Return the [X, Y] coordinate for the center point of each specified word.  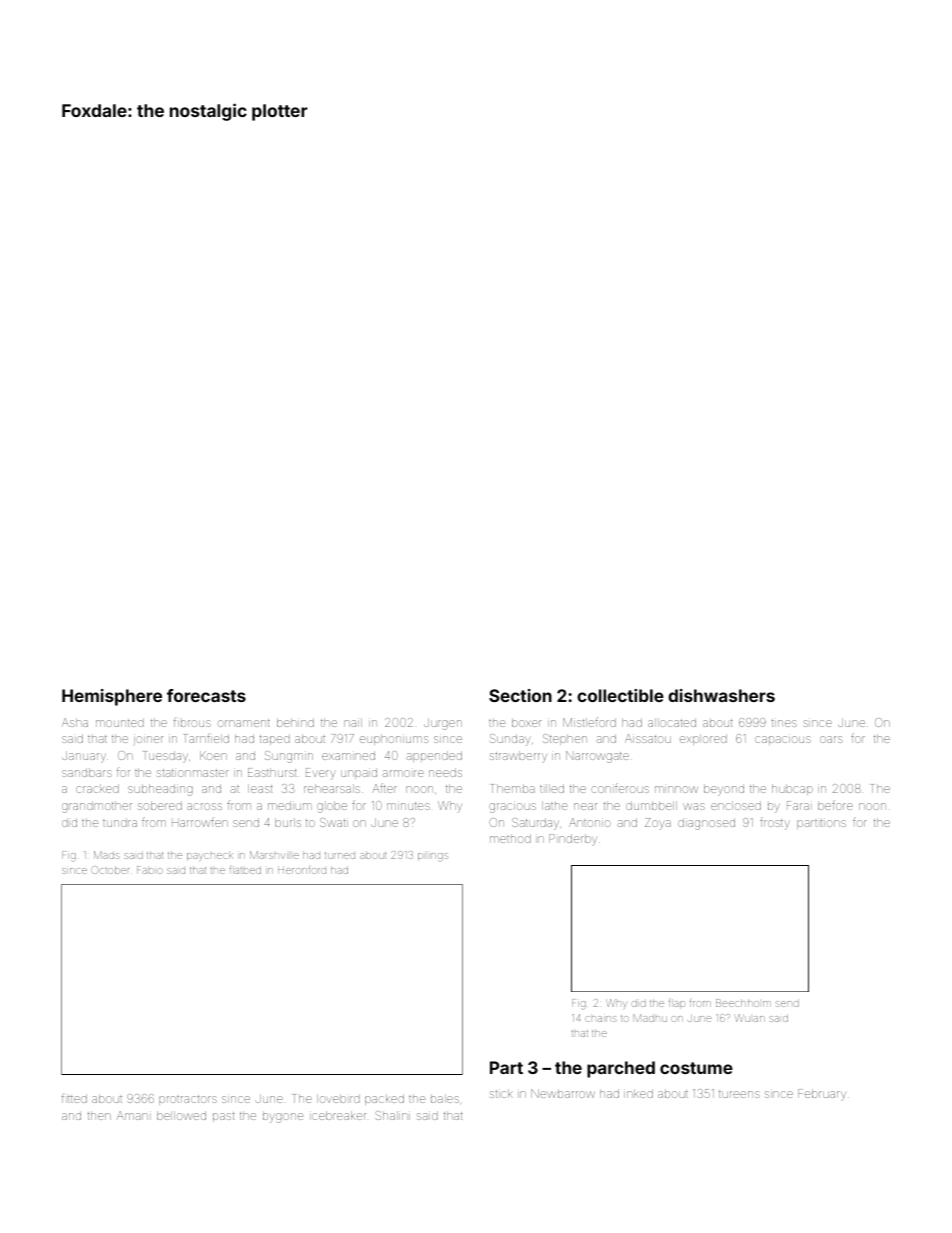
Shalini [392, 1115]
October [110, 870]
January [84, 757]
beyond [724, 790]
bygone [283, 1118]
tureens [739, 1094]
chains [601, 1019]
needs [445, 772]
